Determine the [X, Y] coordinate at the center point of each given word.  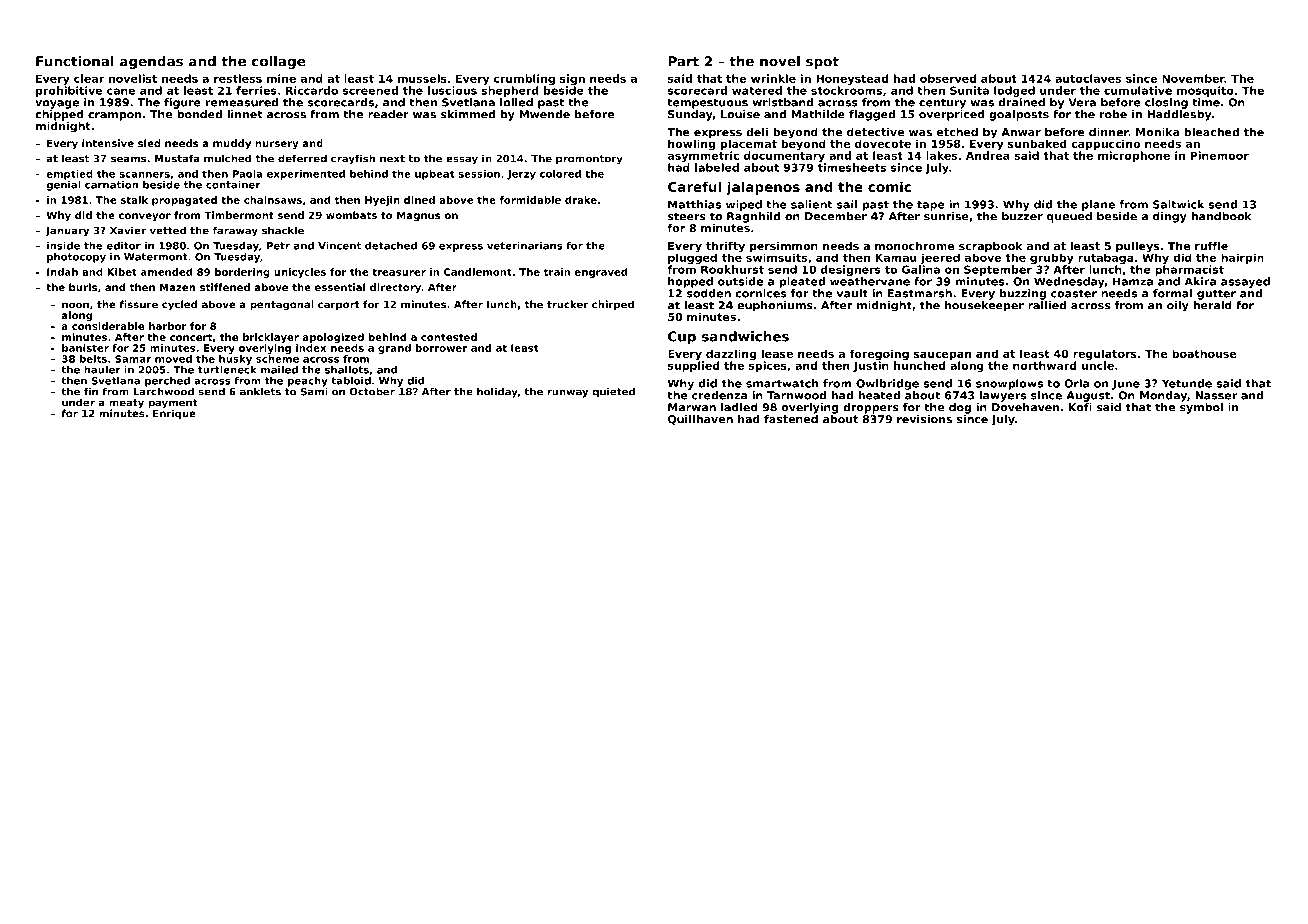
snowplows [1009, 384]
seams [128, 159]
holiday [497, 392]
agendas [151, 62]
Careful [694, 186]
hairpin [1242, 258]
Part [683, 61]
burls [83, 287]
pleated [802, 282]
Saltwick [1178, 204]
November [1193, 78]
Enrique [174, 414]
